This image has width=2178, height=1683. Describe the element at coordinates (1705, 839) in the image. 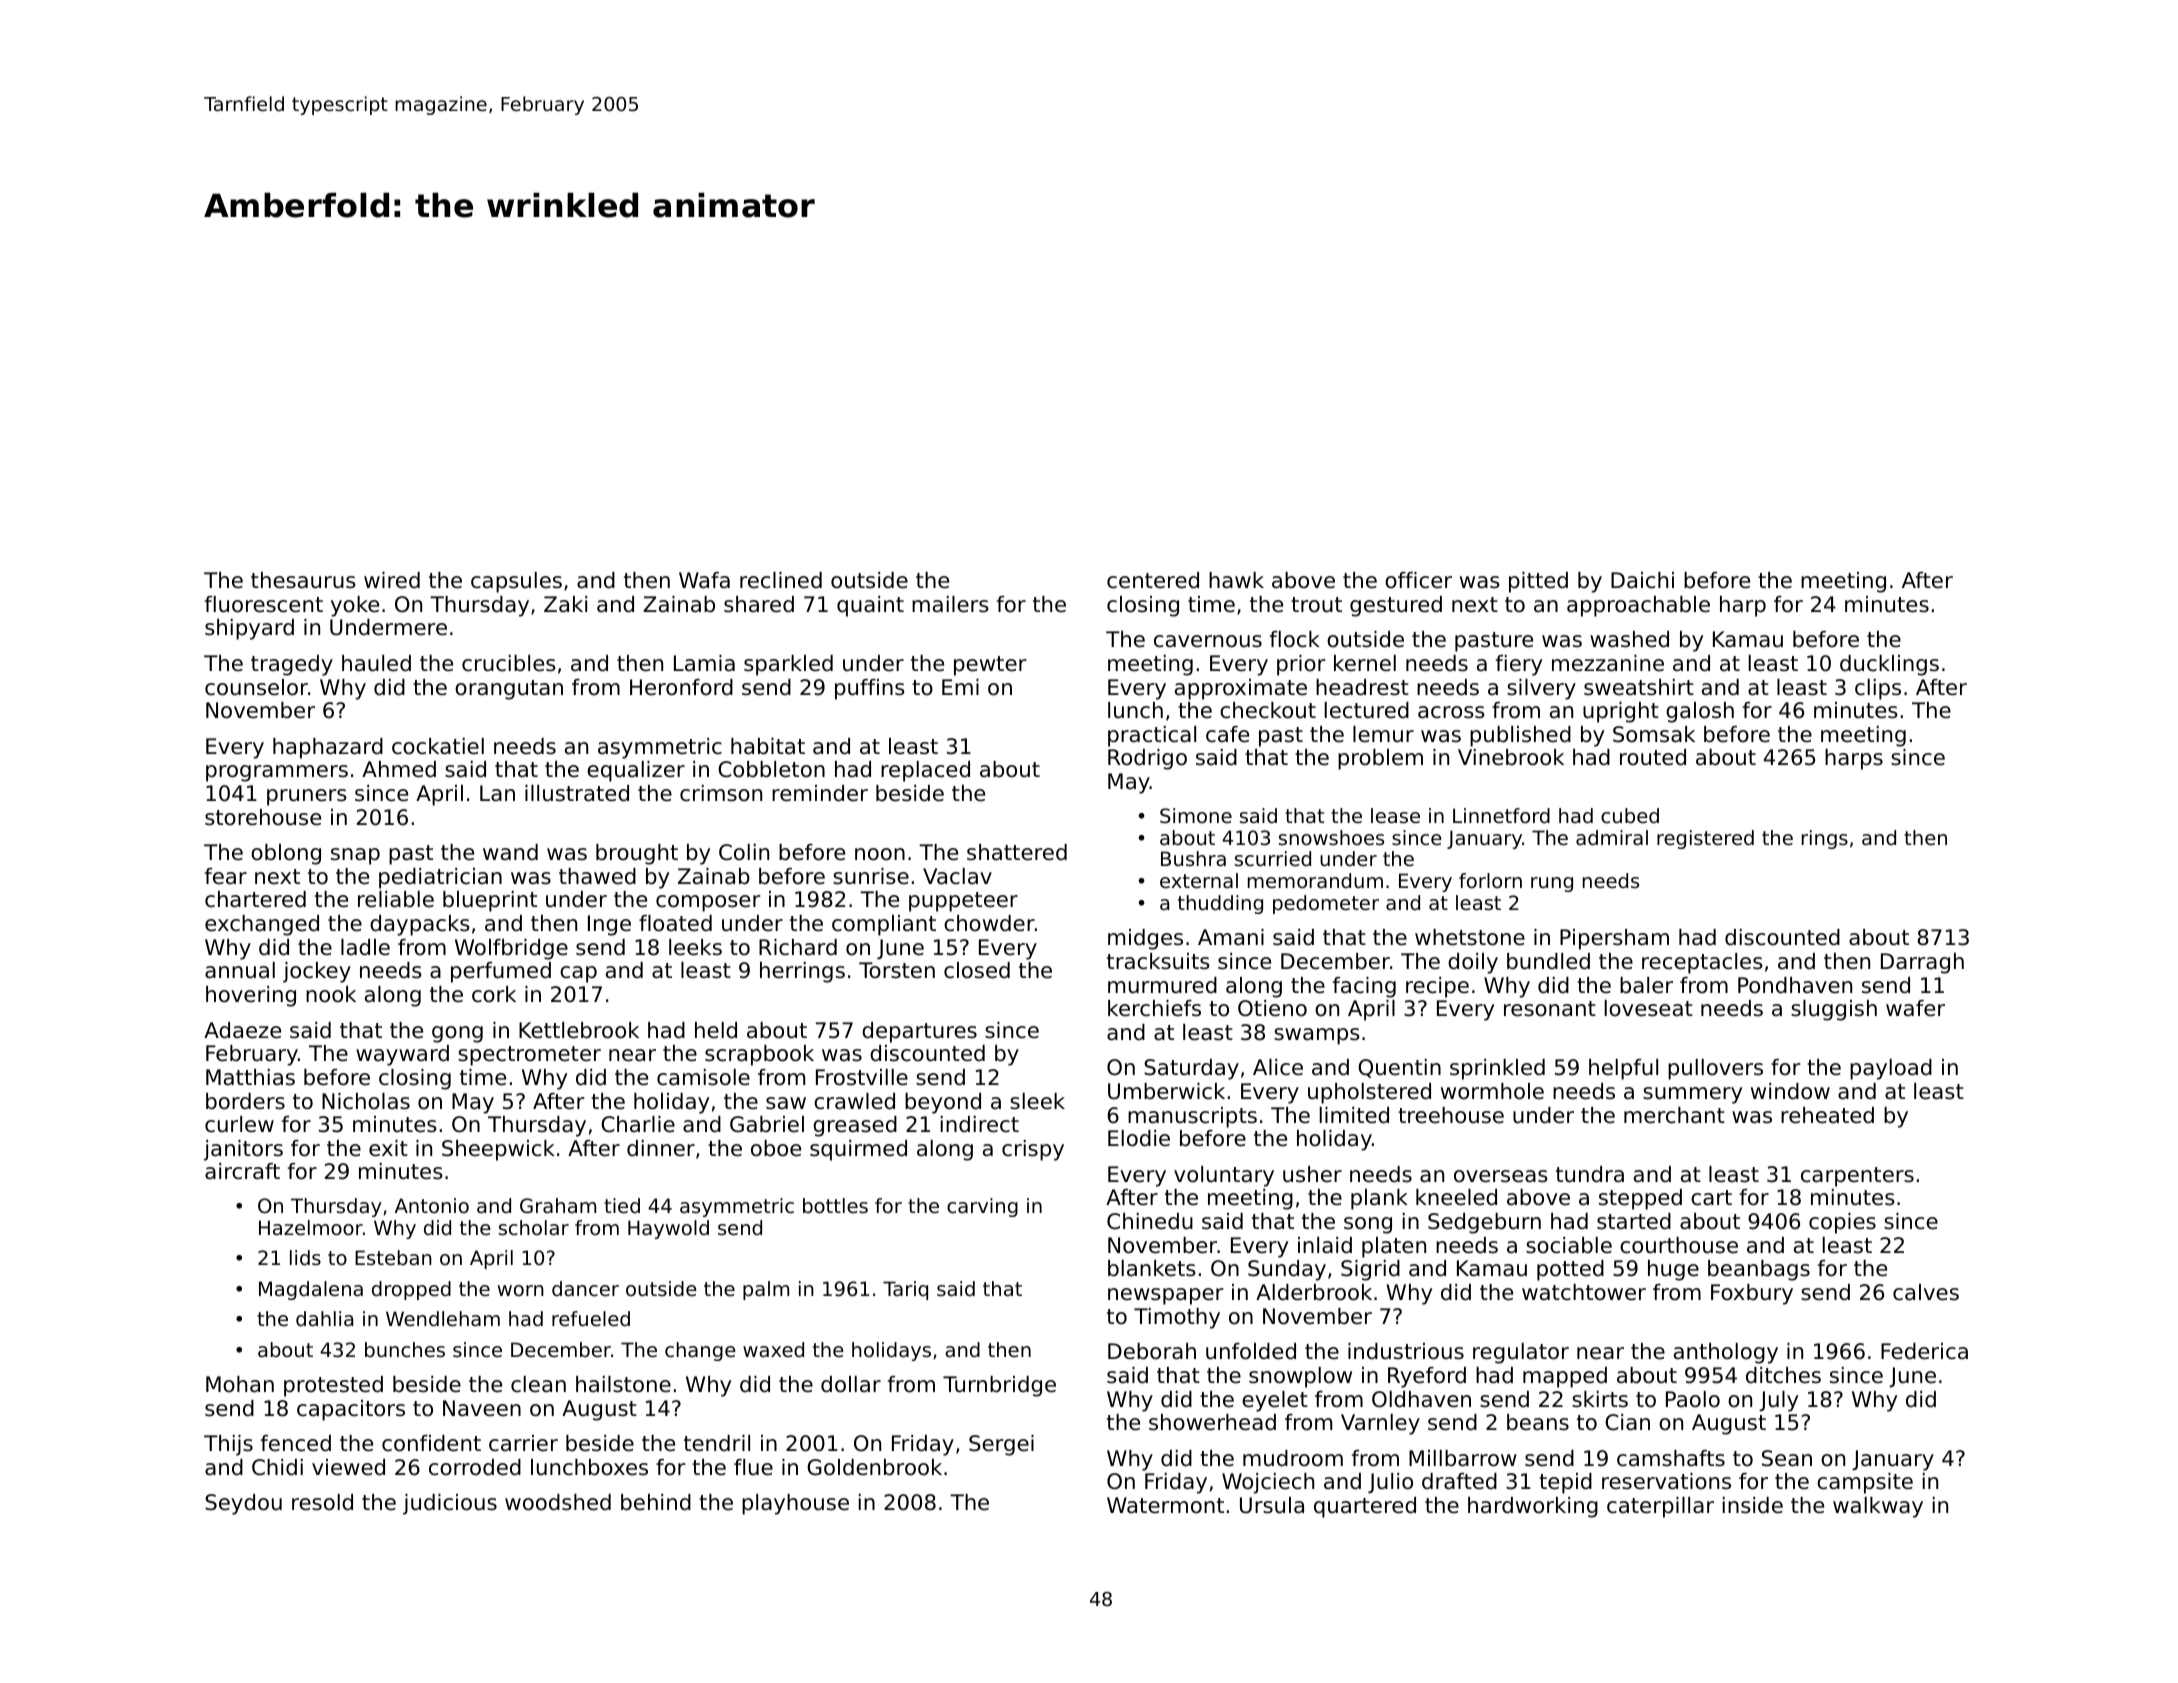

I see `registered` at that location.
